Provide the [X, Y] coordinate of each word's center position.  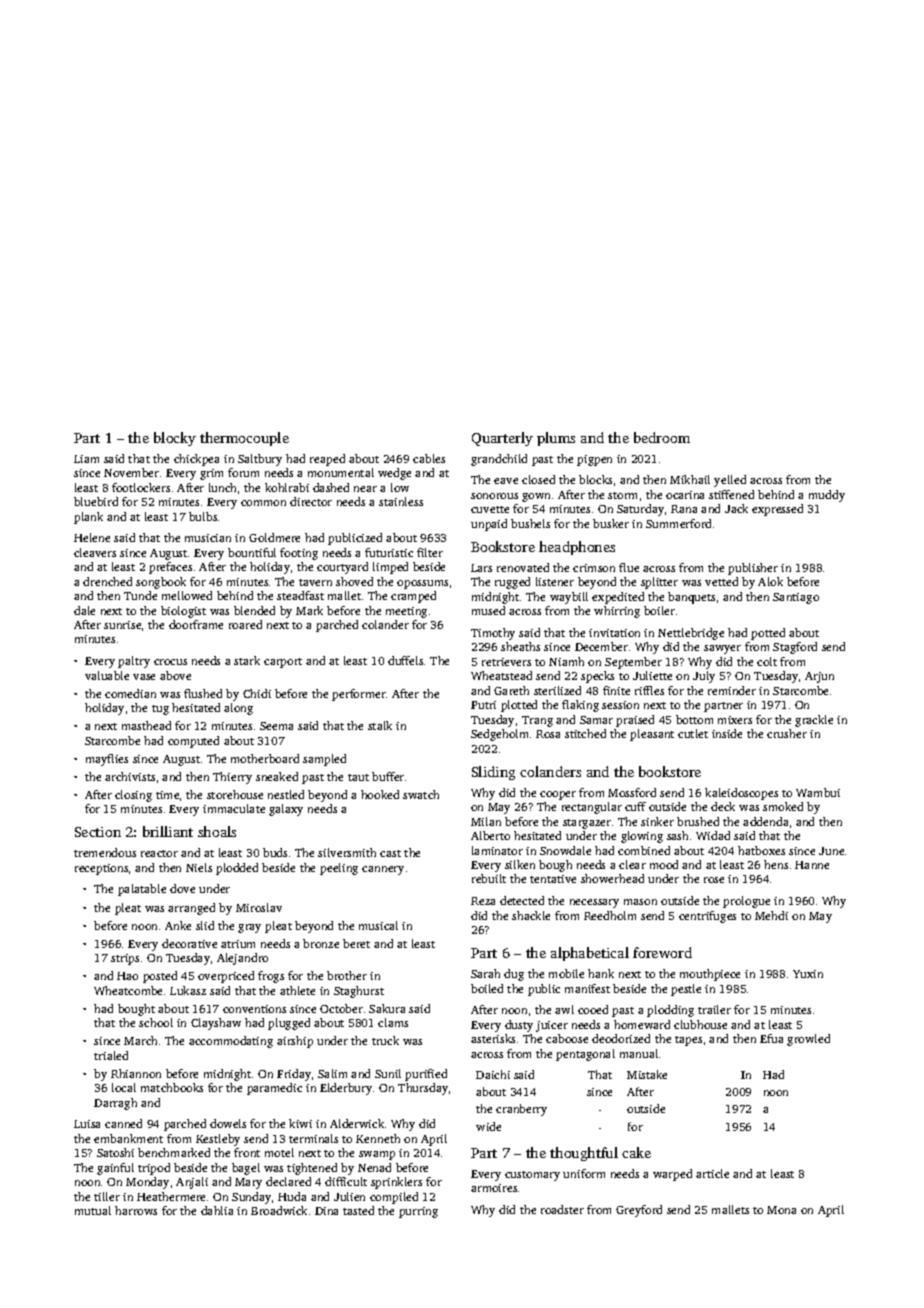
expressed [777, 510]
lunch [222, 487]
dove [182, 888]
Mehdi [771, 915]
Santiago [796, 598]
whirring [617, 612]
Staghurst [359, 992]
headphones [577, 548]
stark [247, 660]
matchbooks [172, 1087]
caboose [567, 1038]
